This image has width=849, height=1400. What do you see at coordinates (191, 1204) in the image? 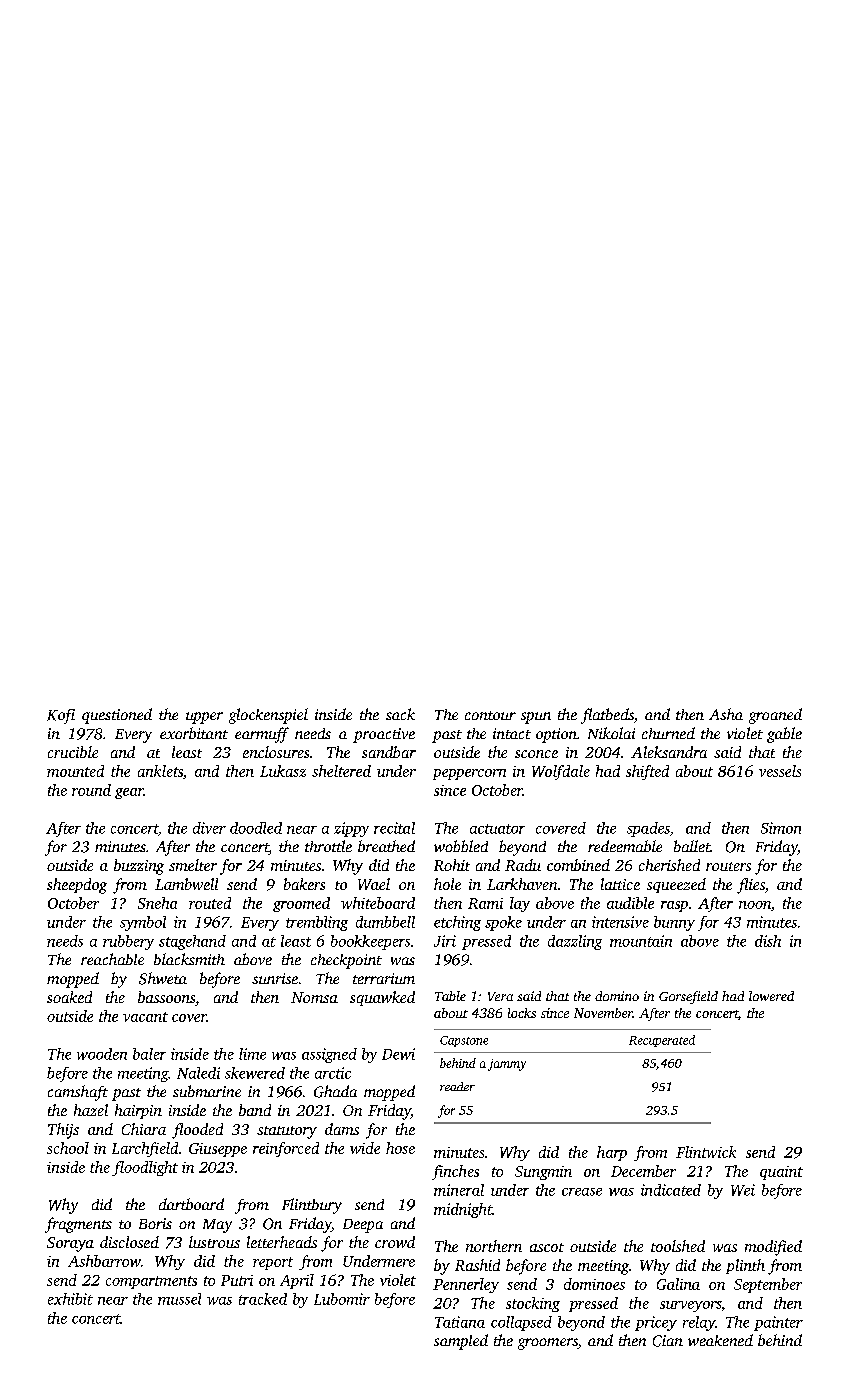
I see `dartboard` at bounding box center [191, 1204].
